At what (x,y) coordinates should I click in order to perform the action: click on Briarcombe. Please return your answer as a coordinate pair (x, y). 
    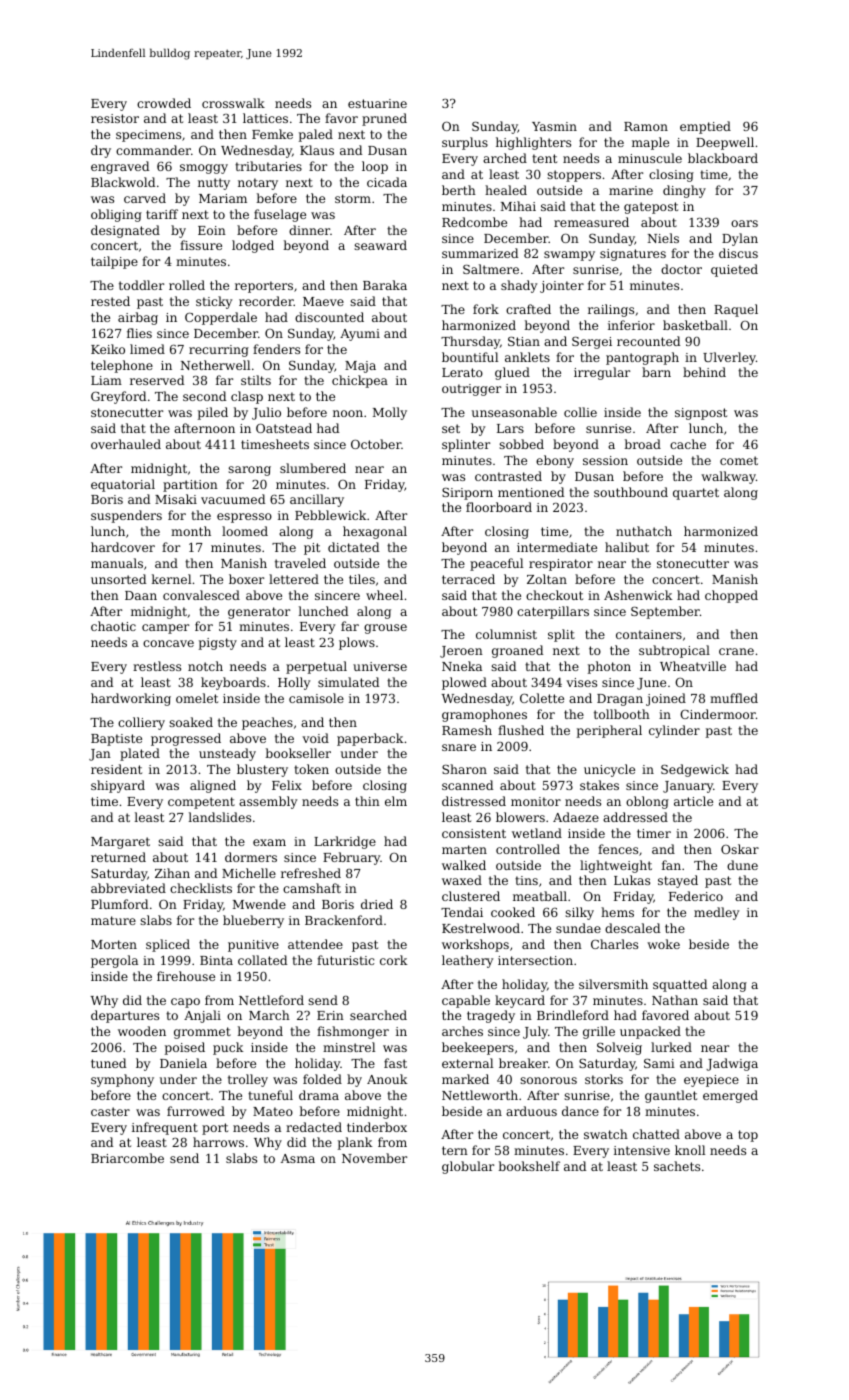
    Looking at the image, I should click on (127, 1158).
